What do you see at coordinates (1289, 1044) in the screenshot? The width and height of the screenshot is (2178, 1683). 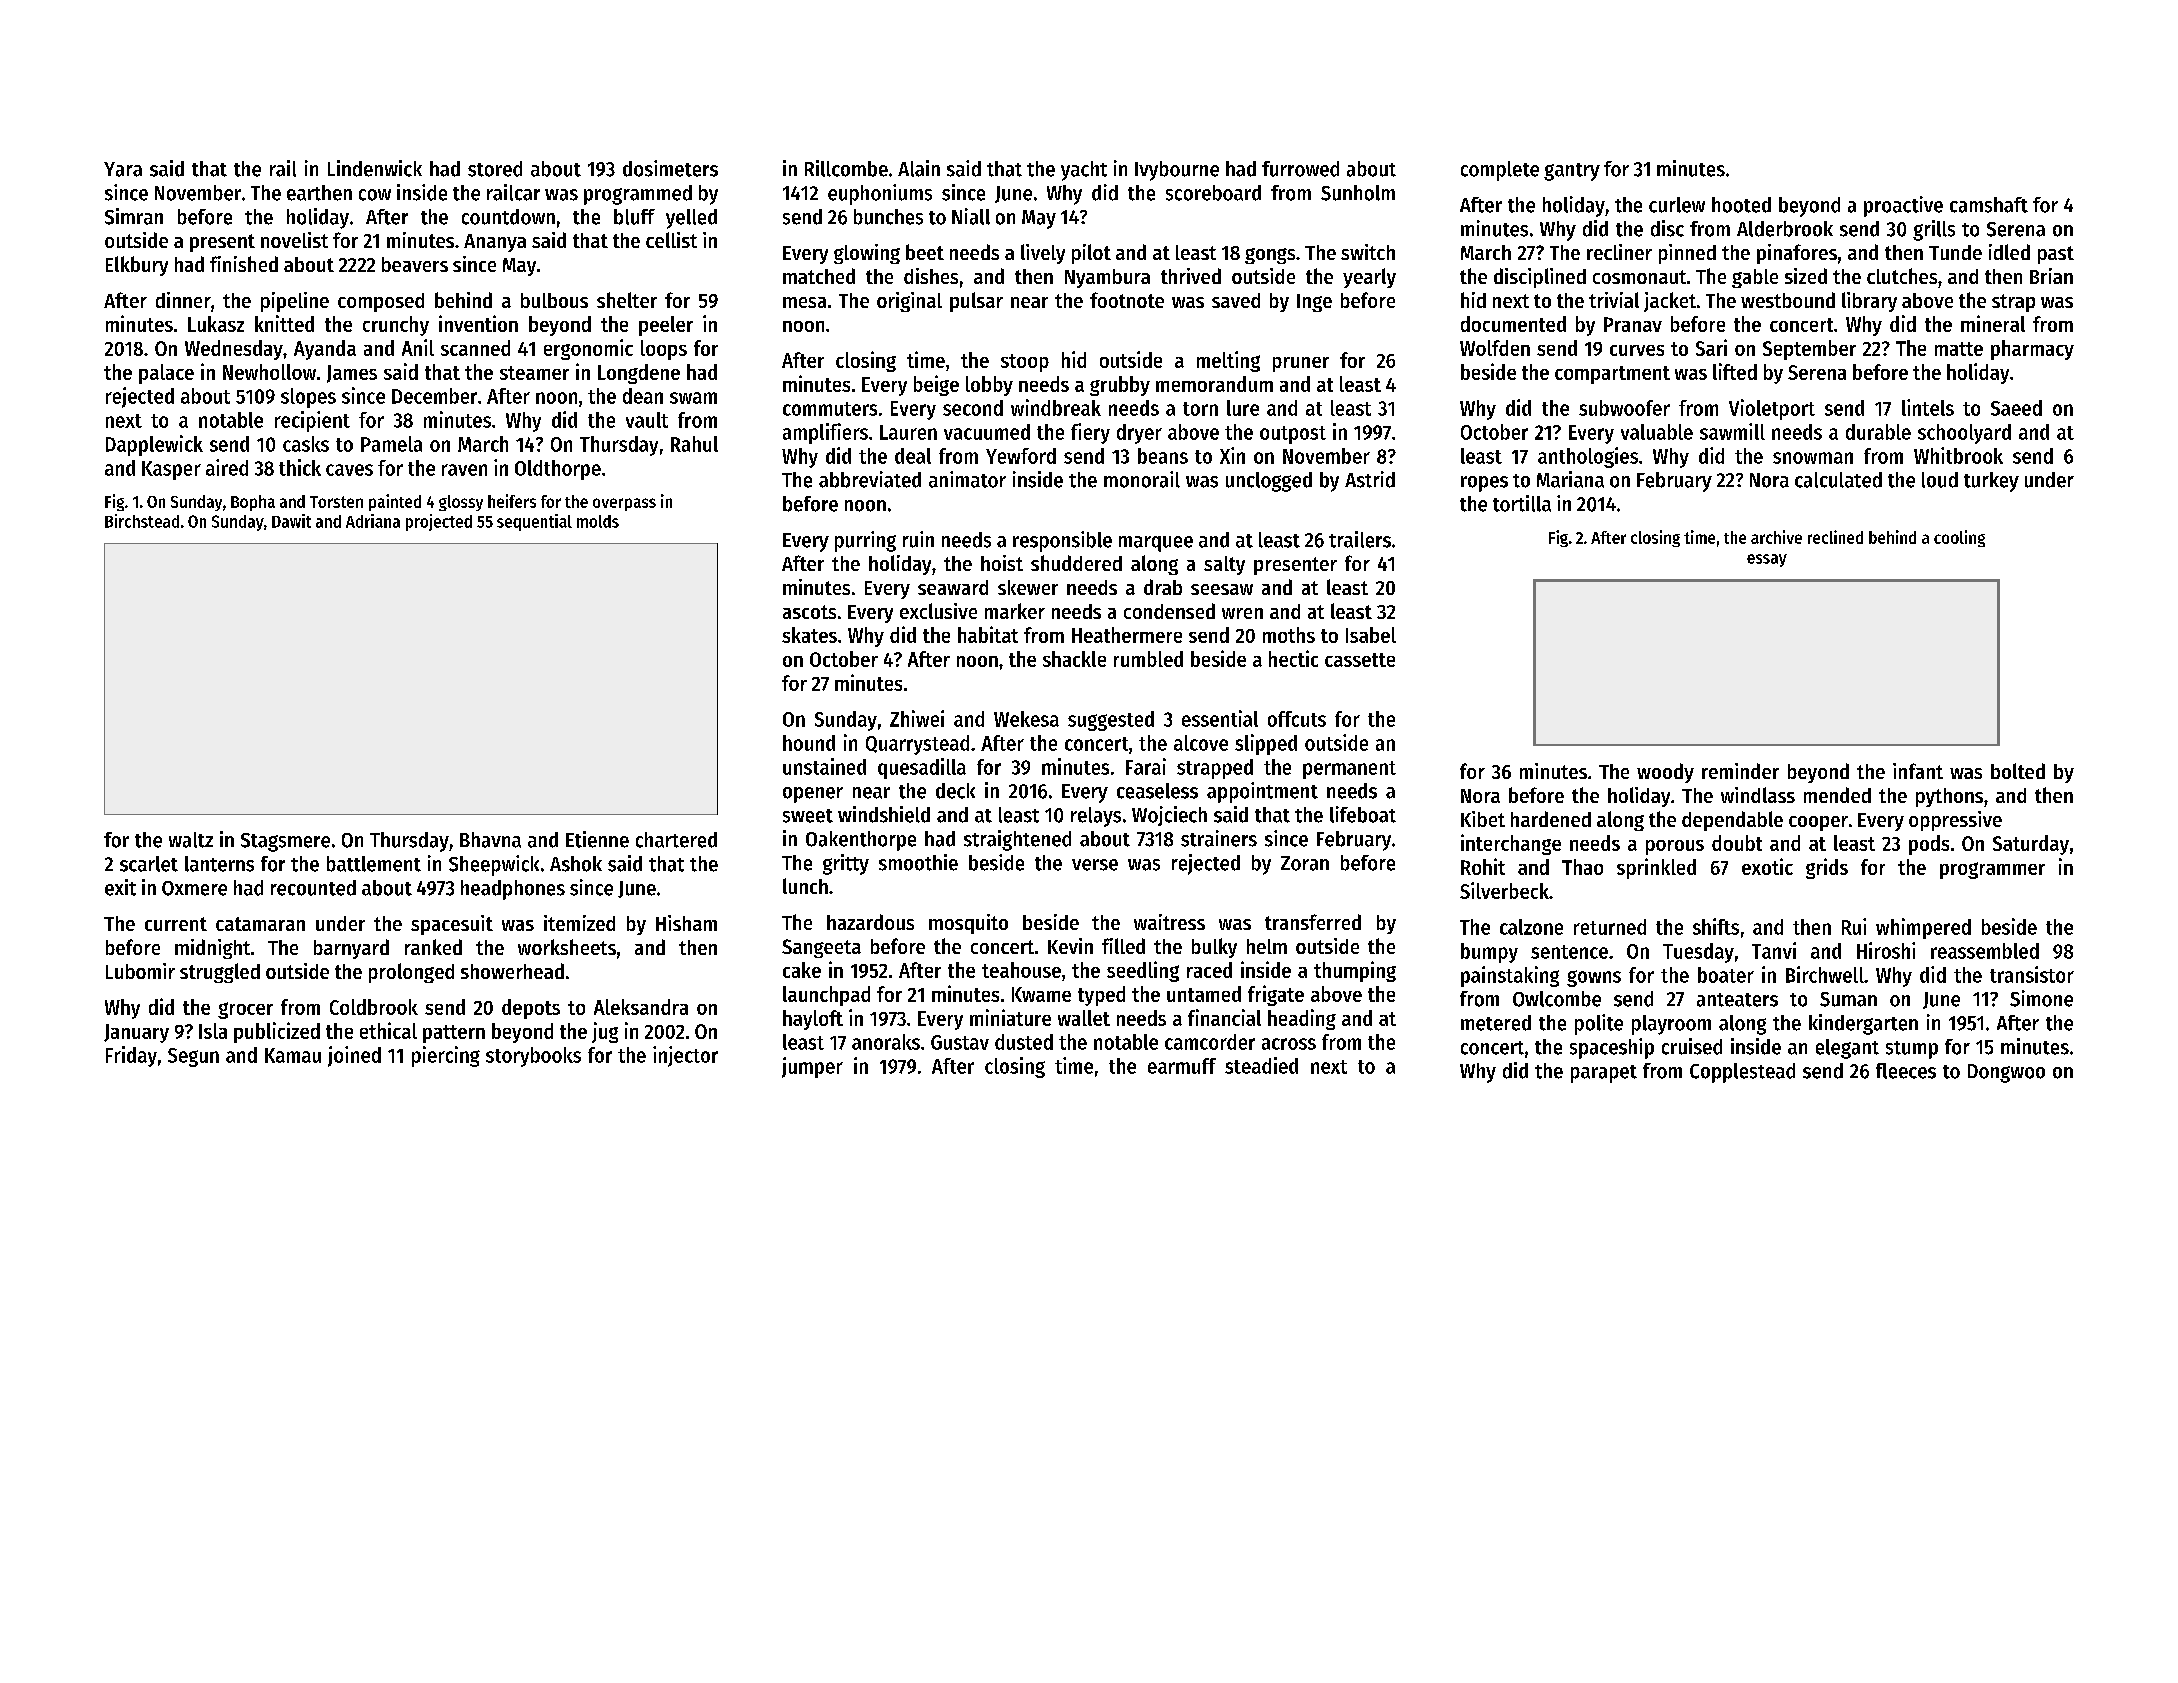 I see `across` at bounding box center [1289, 1044].
